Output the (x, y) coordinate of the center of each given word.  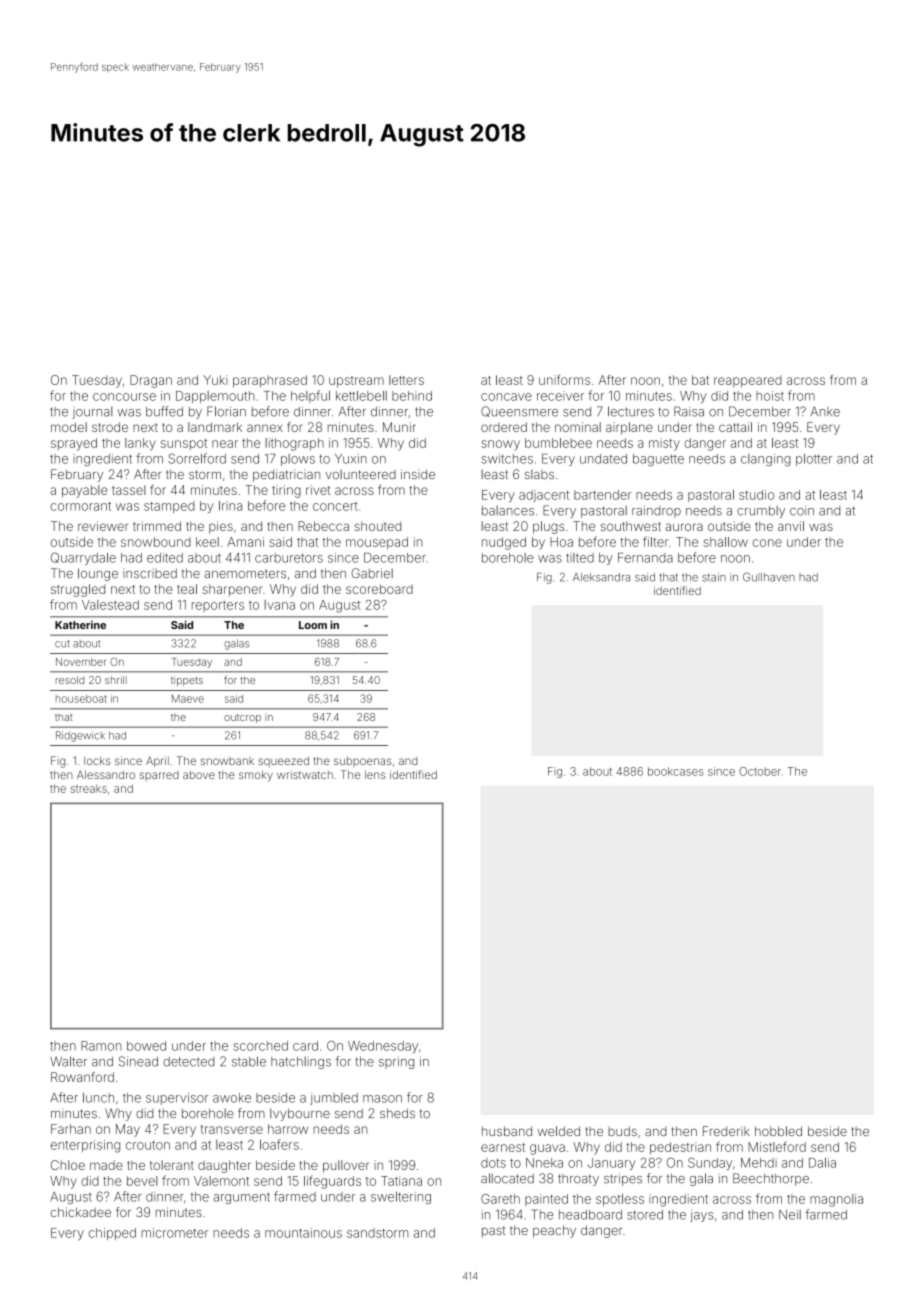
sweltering (401, 1198)
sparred (159, 776)
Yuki (215, 380)
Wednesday (383, 1047)
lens (375, 775)
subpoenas (362, 762)
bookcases (676, 771)
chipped (112, 1234)
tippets (187, 681)
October (760, 771)
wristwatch (305, 774)
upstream (356, 382)
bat (700, 380)
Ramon (101, 1046)
